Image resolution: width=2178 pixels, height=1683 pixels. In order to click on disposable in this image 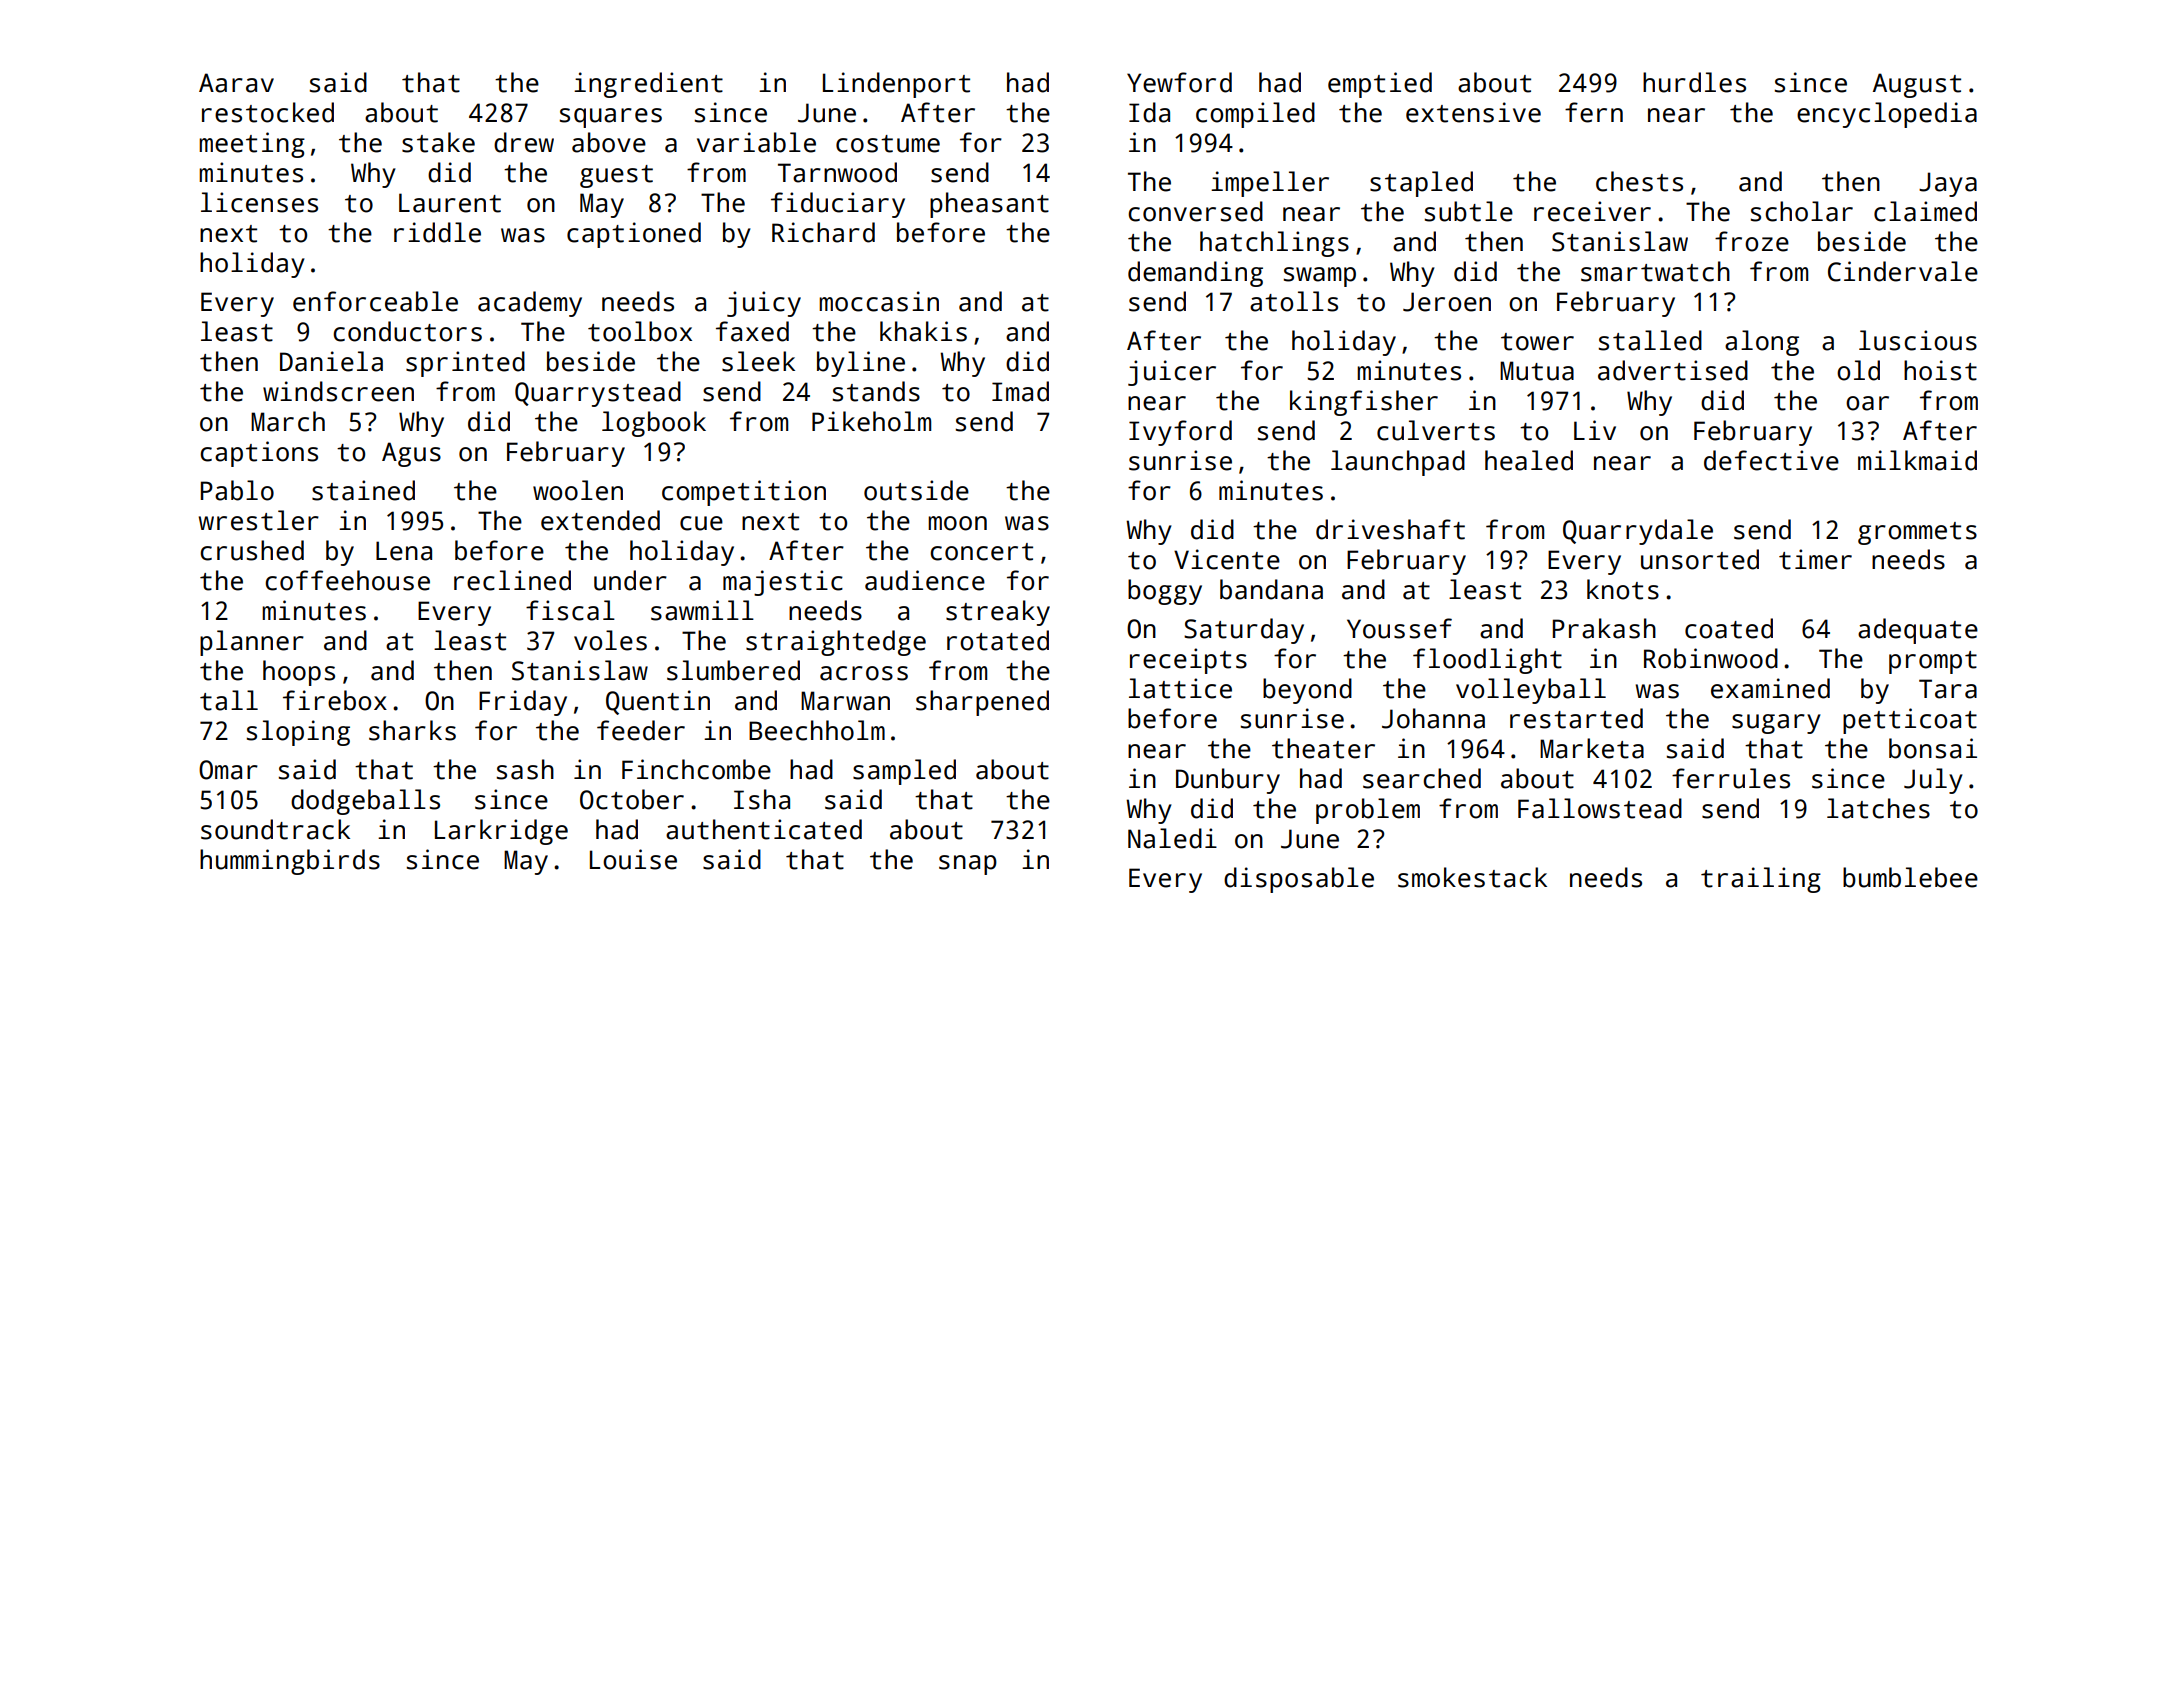, I will do `click(1299, 880)`.
